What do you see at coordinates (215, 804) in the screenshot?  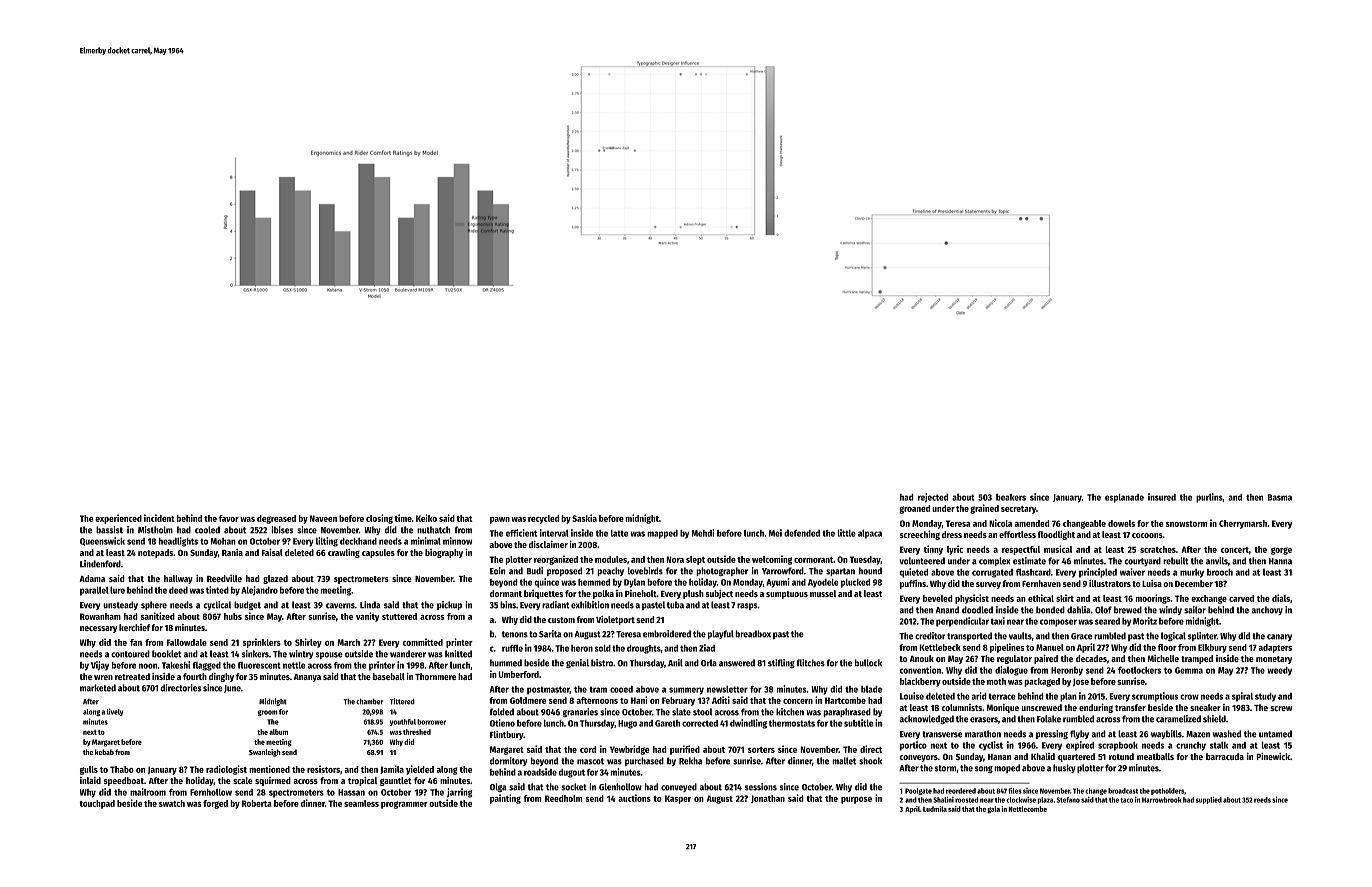 I see `forged` at bounding box center [215, 804].
